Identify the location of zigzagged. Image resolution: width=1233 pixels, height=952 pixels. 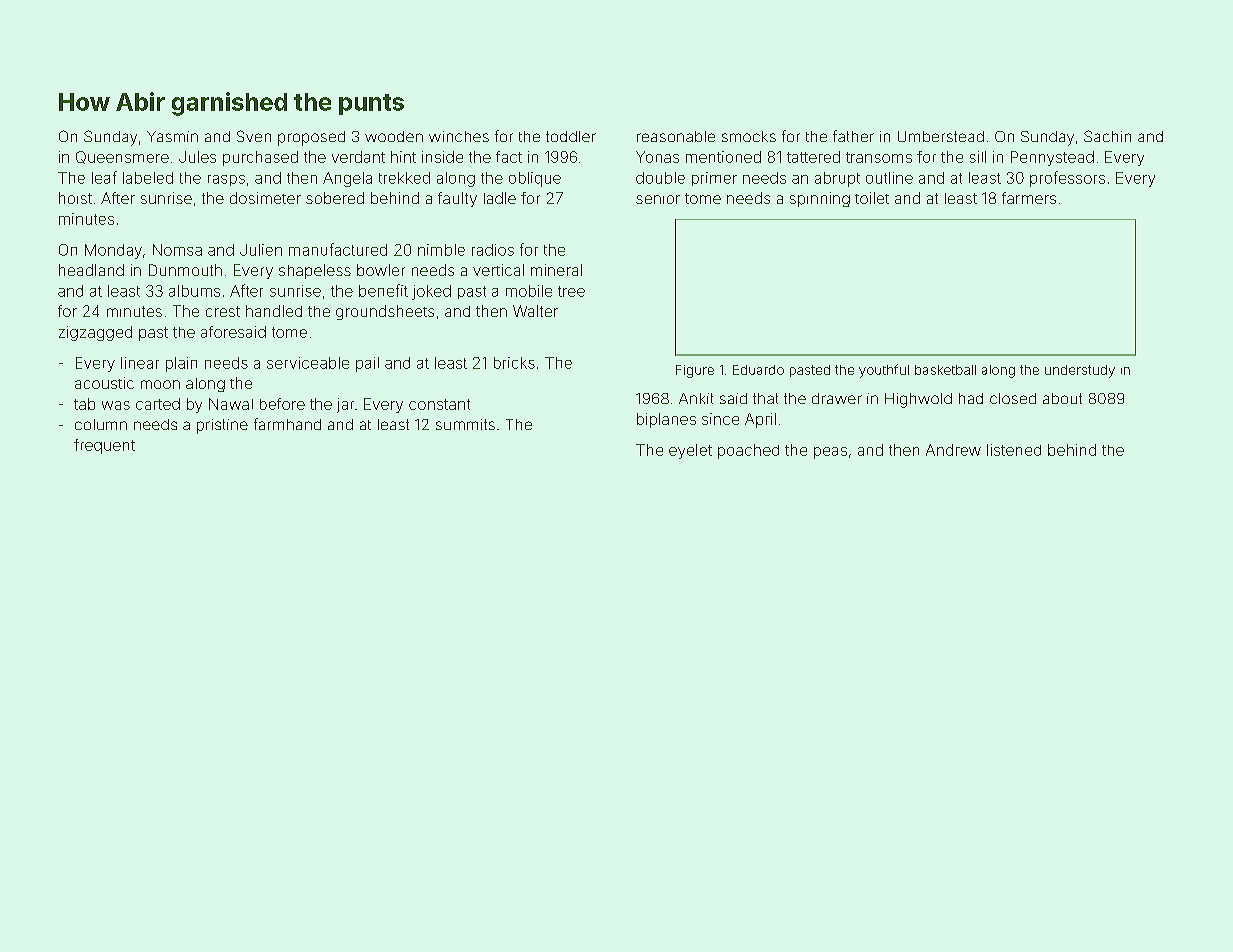
(95, 333).
